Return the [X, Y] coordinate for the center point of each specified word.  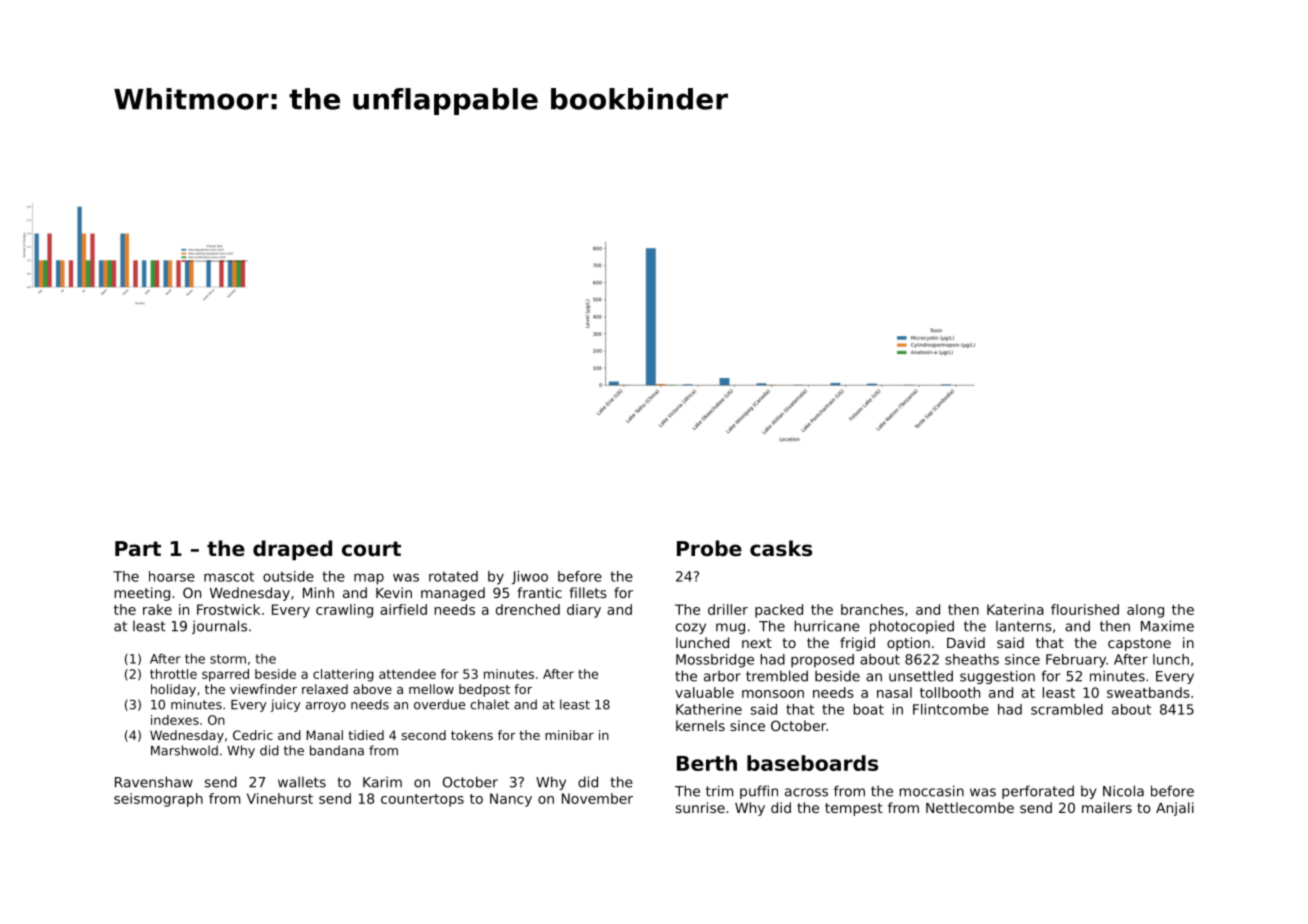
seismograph [158, 800]
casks [781, 548]
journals [219, 627]
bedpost [484, 690]
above [372, 689]
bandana [337, 750]
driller [728, 609]
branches [872, 609]
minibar [569, 735]
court [371, 549]
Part [138, 548]
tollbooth [950, 692]
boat [869, 709]
